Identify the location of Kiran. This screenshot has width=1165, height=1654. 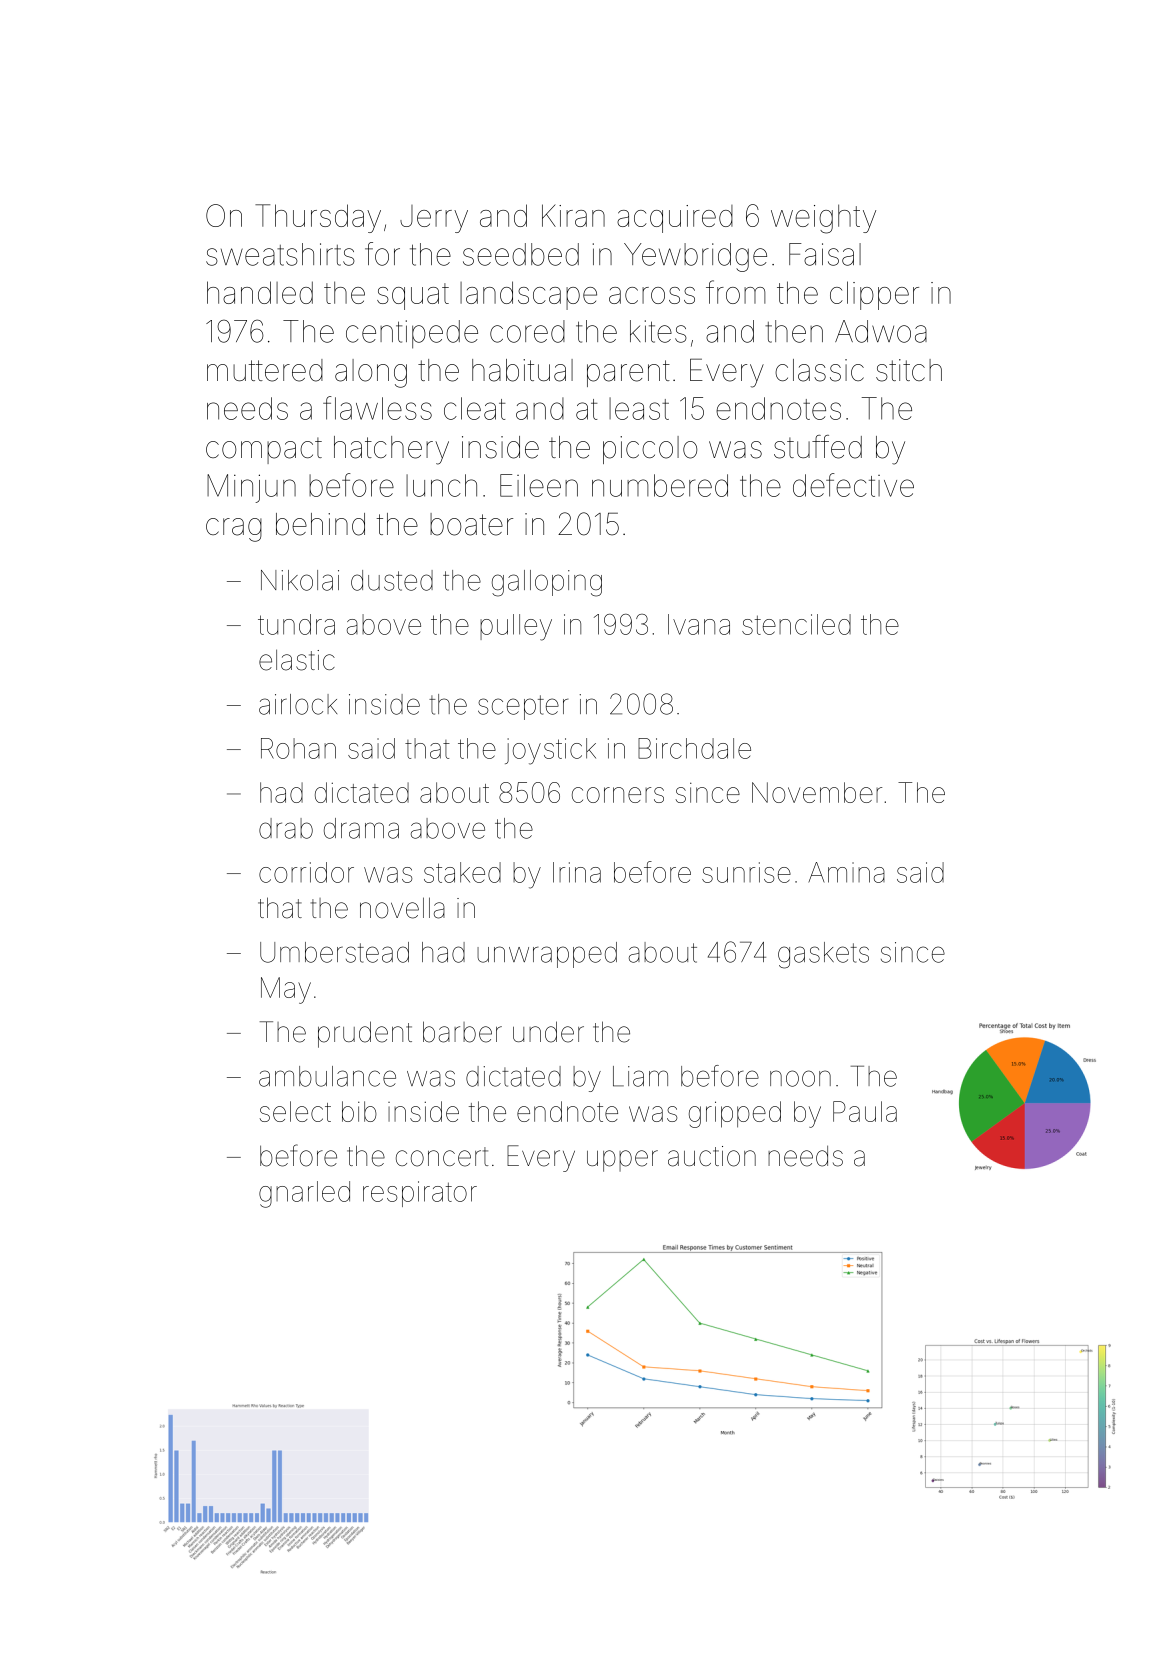
(573, 215).
